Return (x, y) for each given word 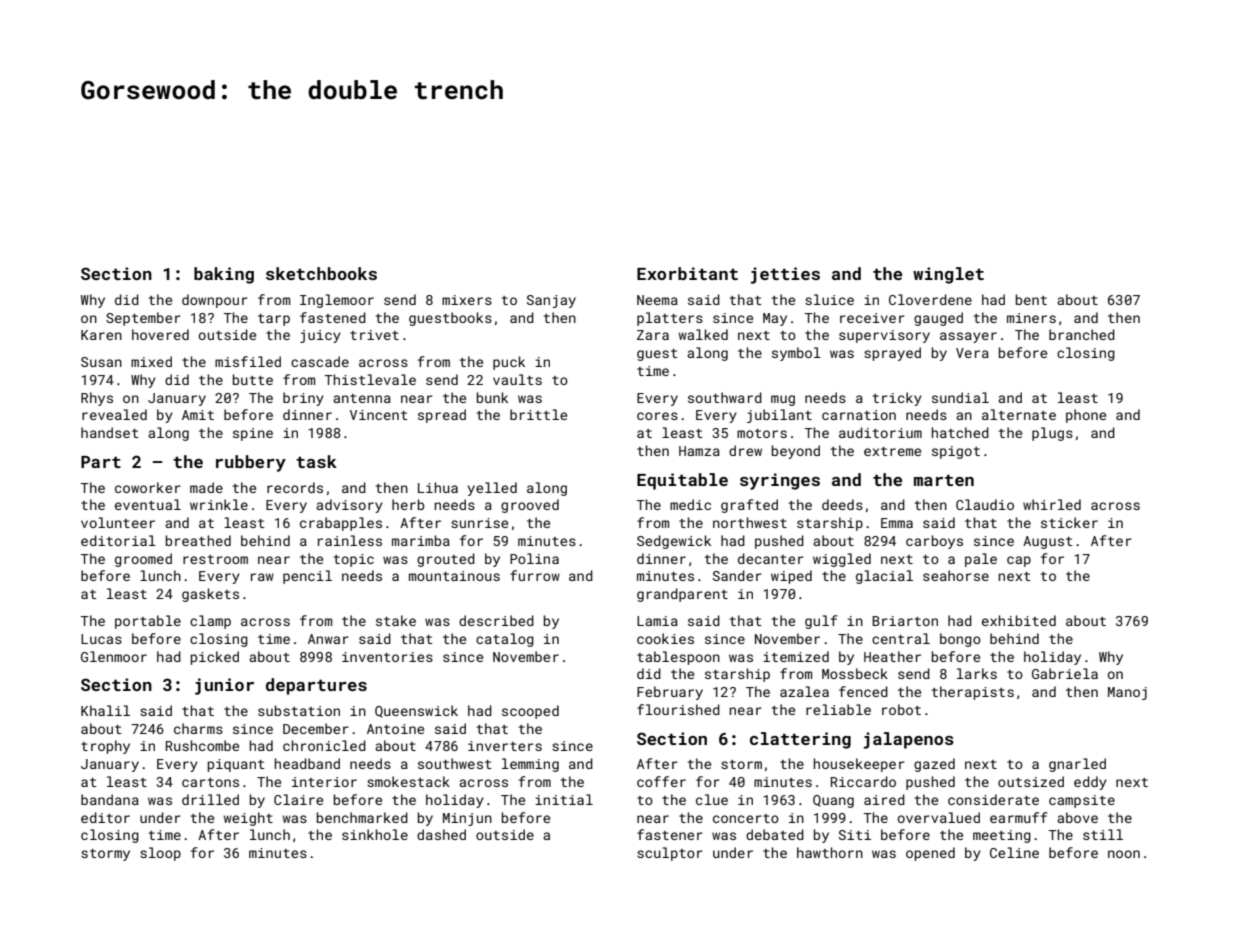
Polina (534, 558)
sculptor (670, 854)
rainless (350, 540)
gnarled (1077, 765)
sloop (160, 854)
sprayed (892, 354)
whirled (1052, 504)
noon (1124, 854)
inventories (387, 657)
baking (224, 275)
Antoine (395, 729)
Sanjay (551, 301)
